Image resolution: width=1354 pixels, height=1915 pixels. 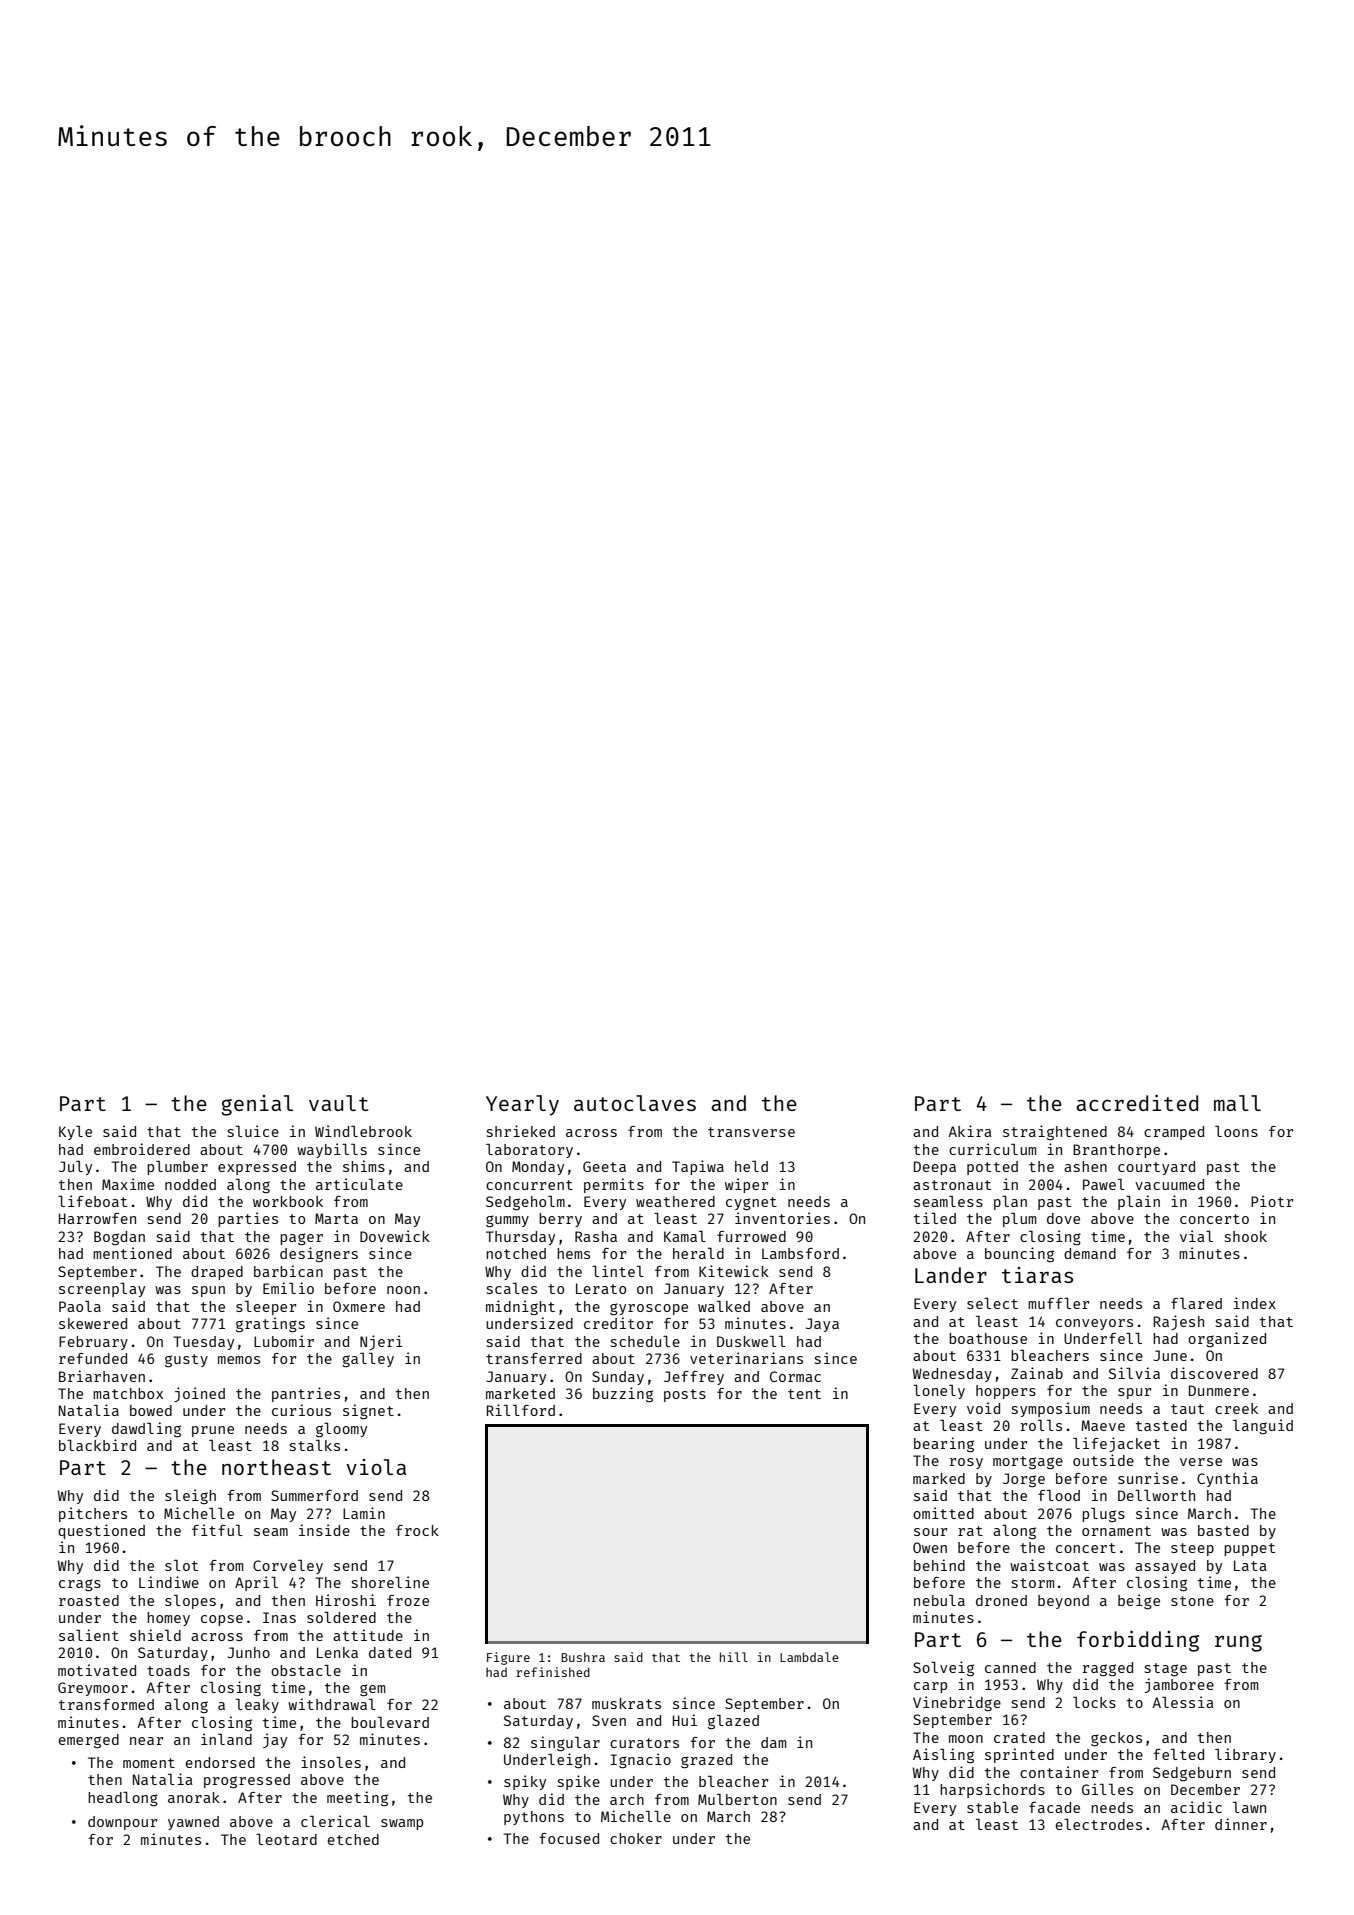 I want to click on demand, so click(x=1090, y=1253).
